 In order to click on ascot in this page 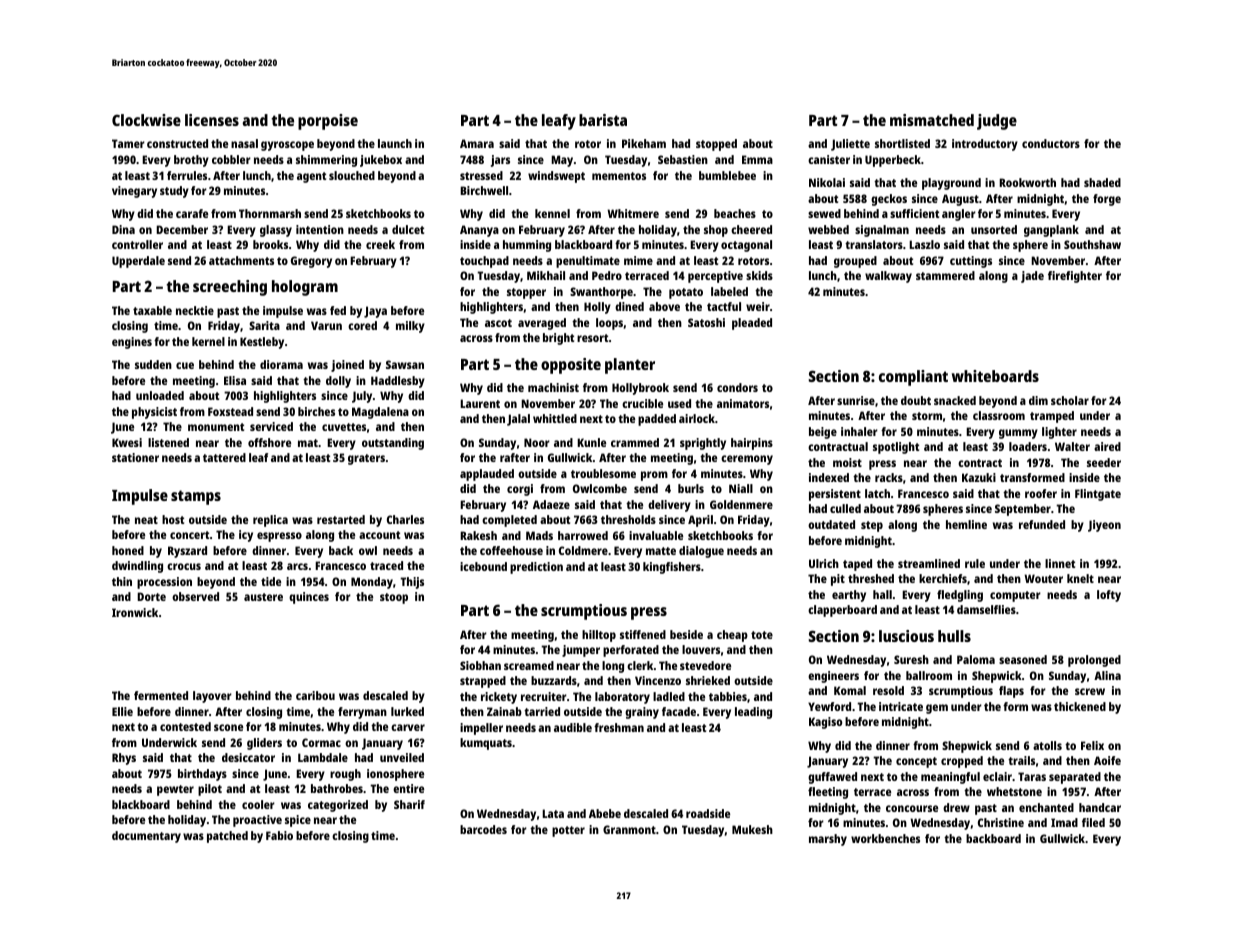, I will do `click(498, 323)`.
